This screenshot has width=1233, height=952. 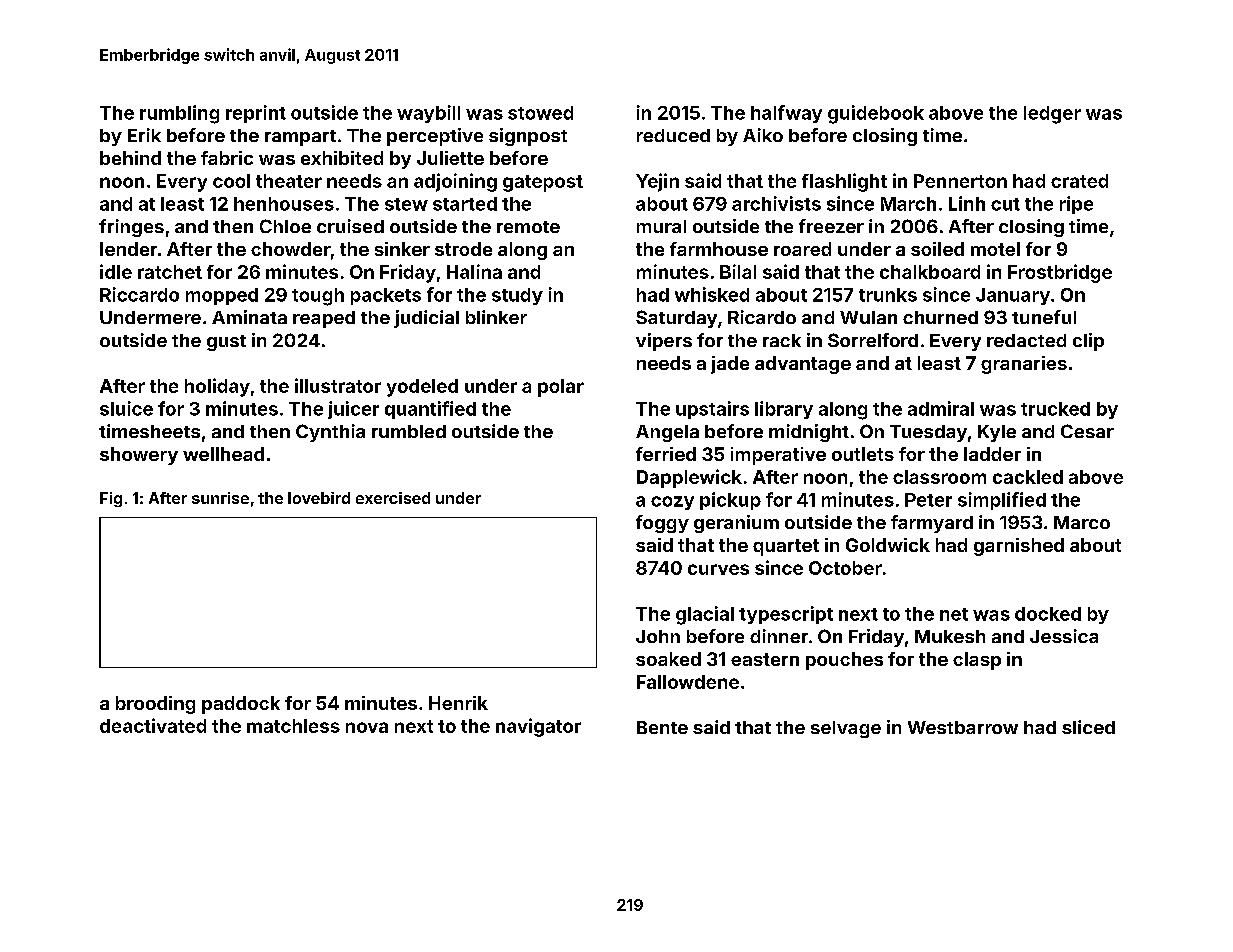 What do you see at coordinates (1019, 547) in the screenshot?
I see `garnished` at bounding box center [1019, 547].
